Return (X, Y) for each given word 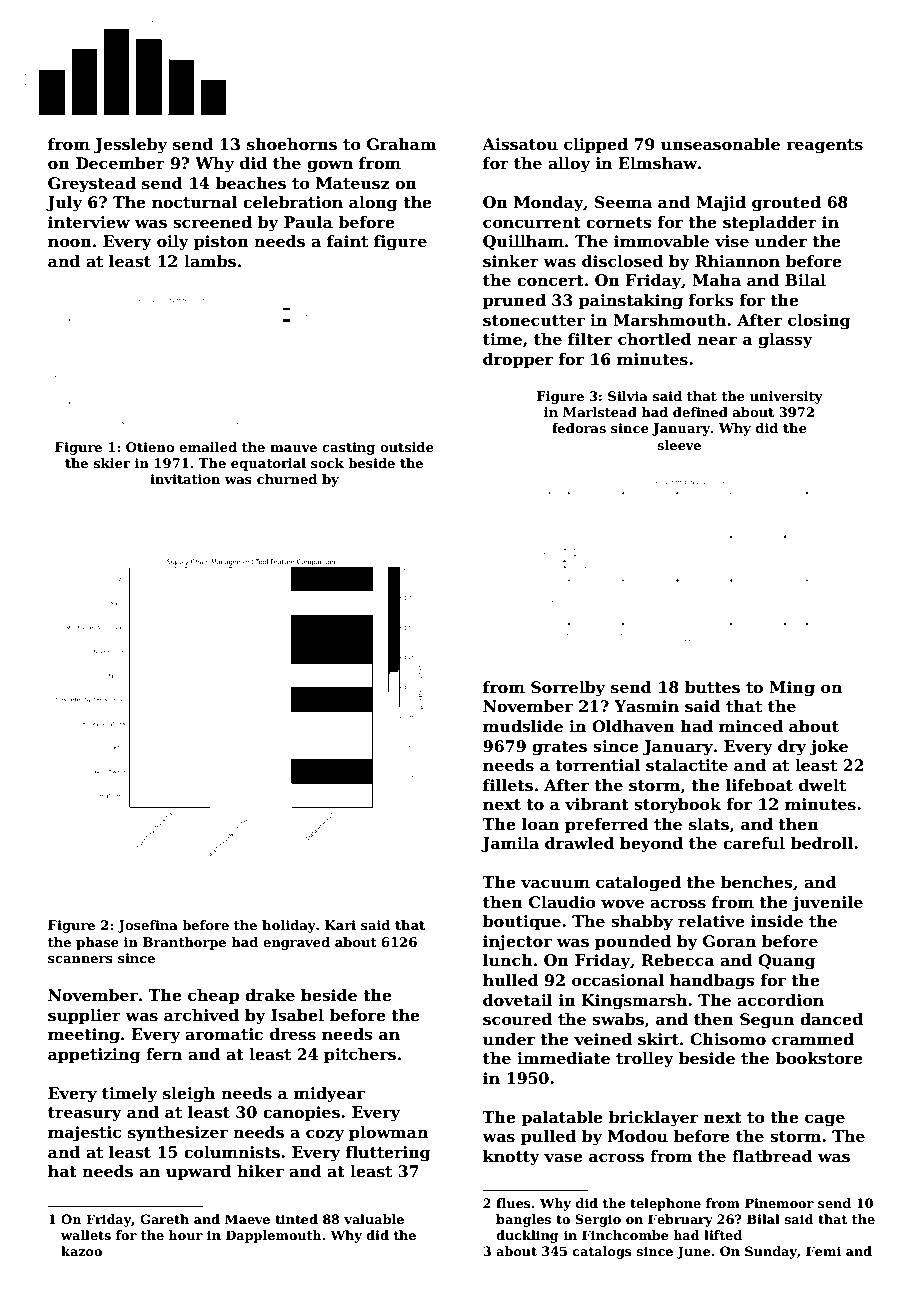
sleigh (189, 1095)
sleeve (679, 445)
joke (829, 748)
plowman (388, 1133)
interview (89, 222)
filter (590, 339)
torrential (597, 765)
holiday (289, 926)
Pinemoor (779, 1203)
